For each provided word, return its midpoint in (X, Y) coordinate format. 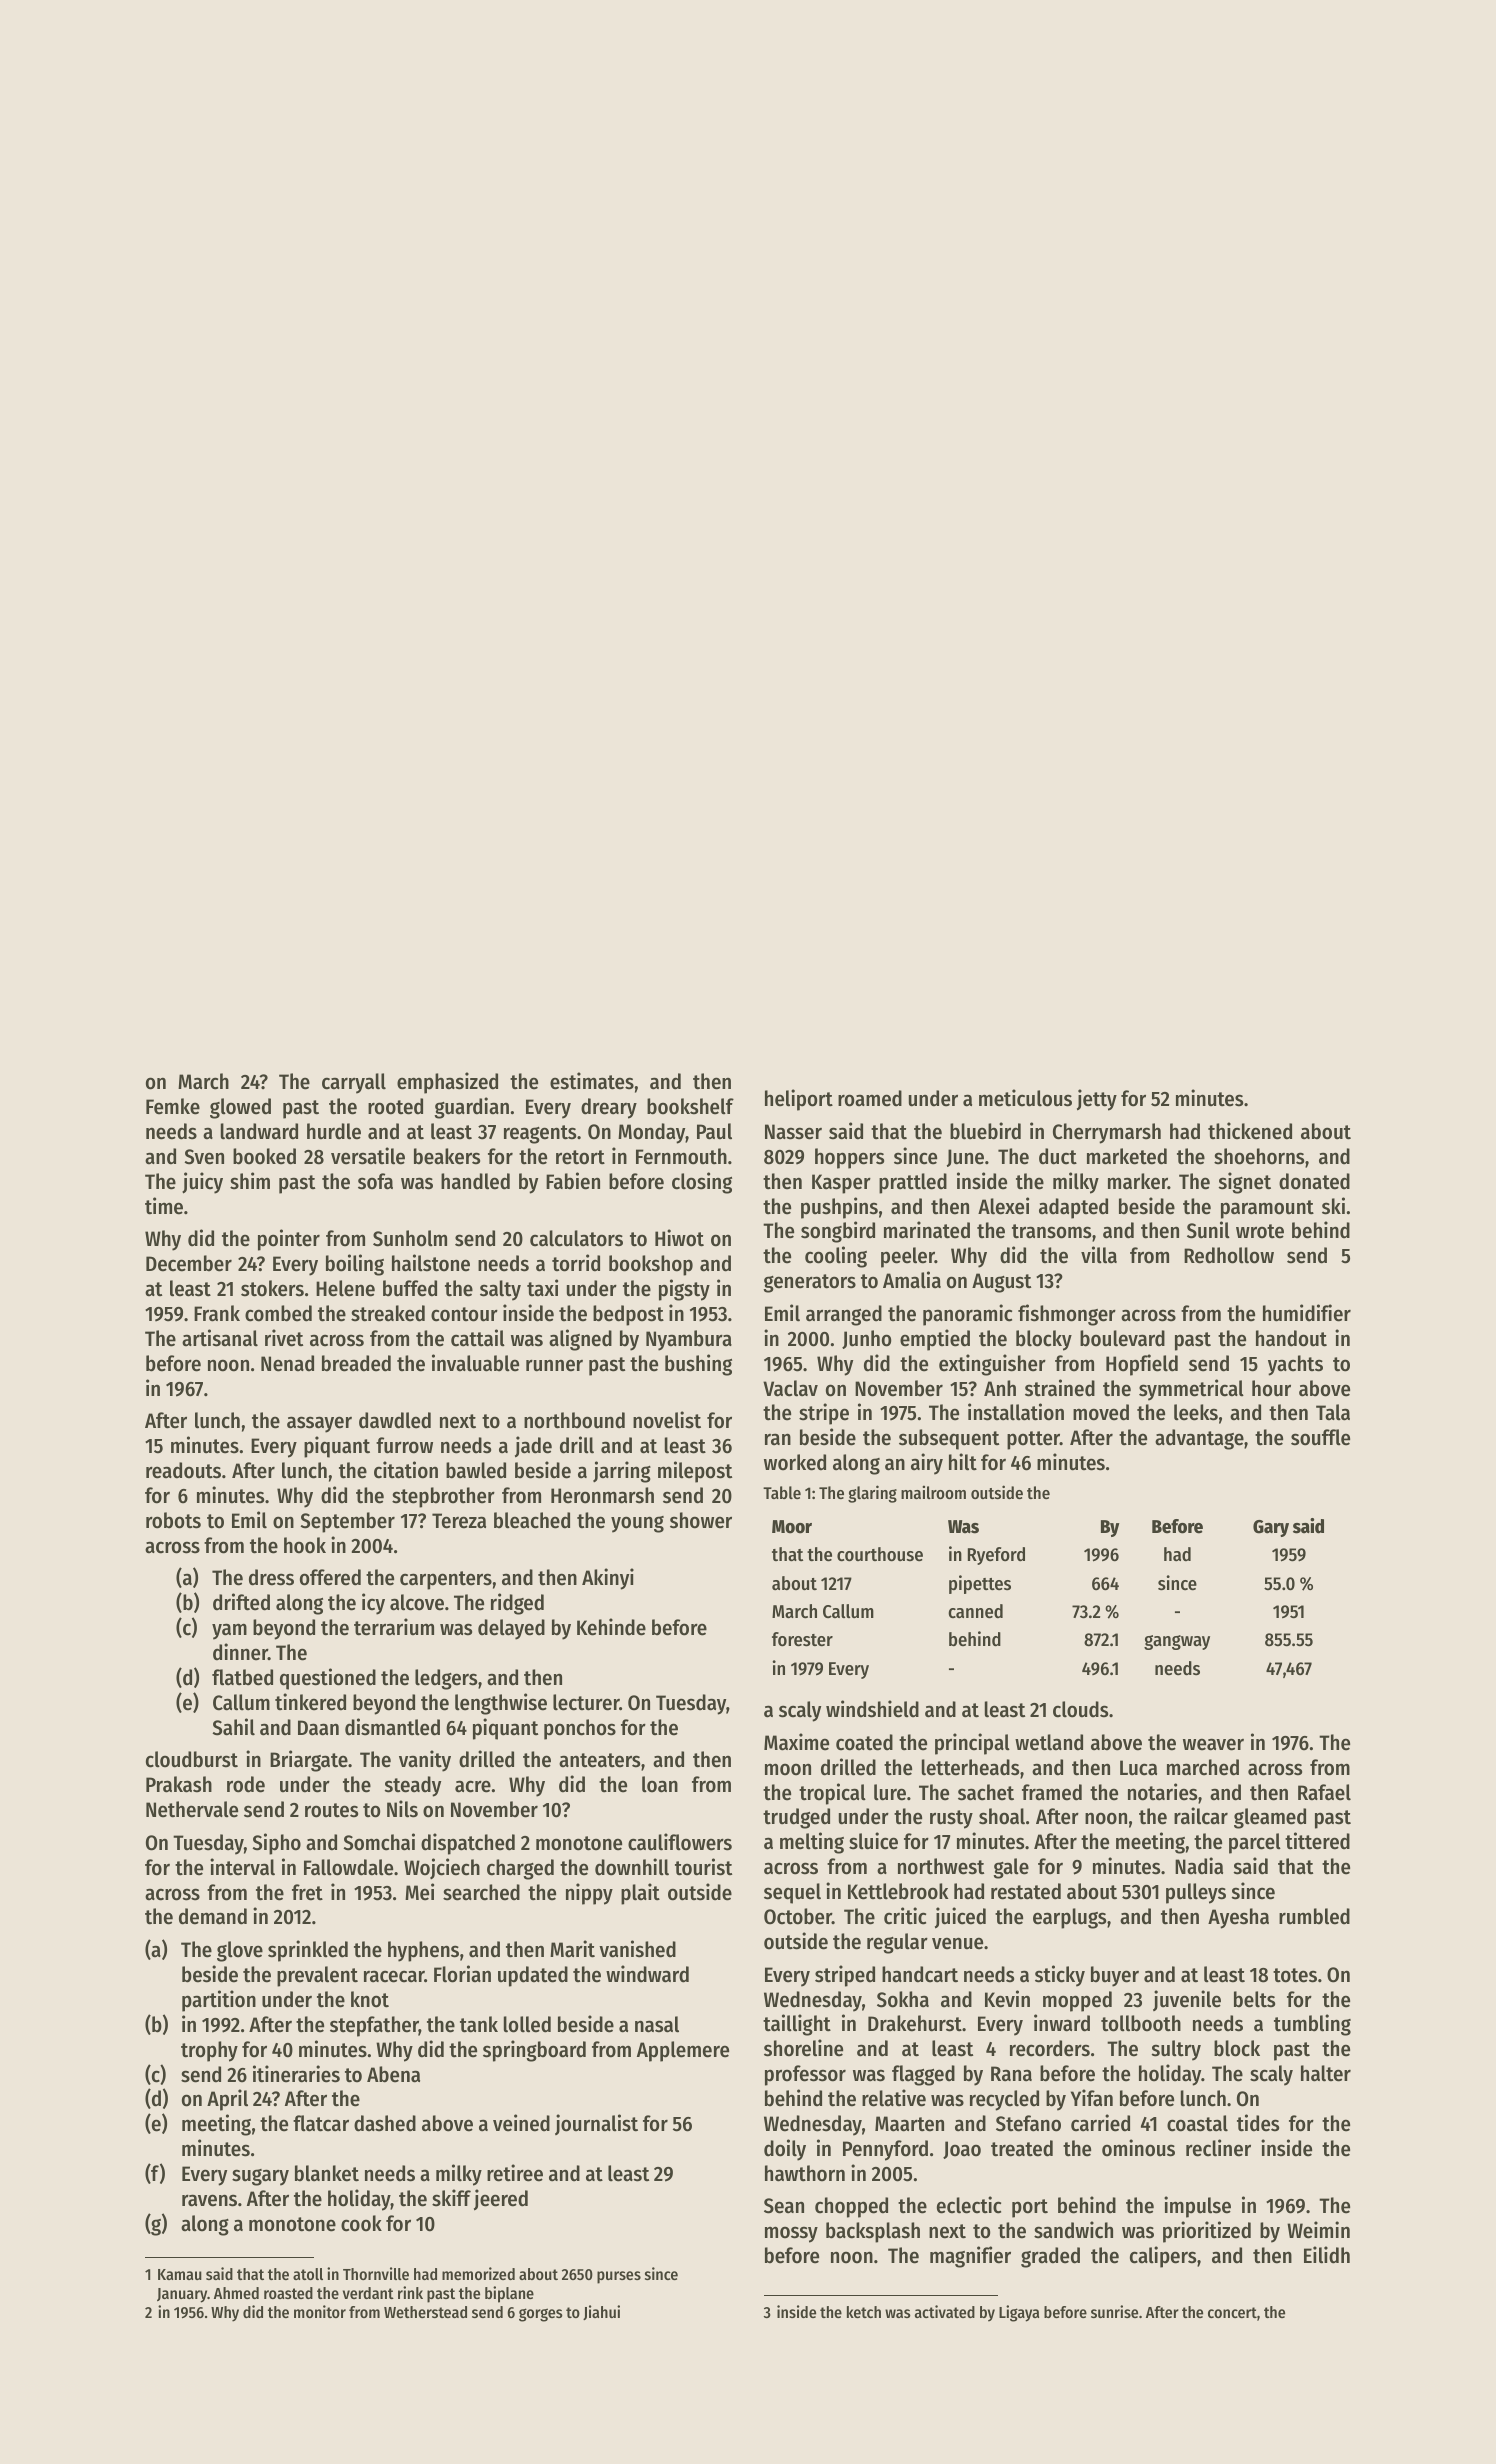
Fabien (573, 1181)
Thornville (376, 2273)
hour (1271, 1388)
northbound (574, 1420)
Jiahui (601, 2312)
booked (264, 1156)
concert (1232, 2312)
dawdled (395, 1420)
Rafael (1324, 1792)
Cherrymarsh (1107, 1133)
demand (213, 1916)
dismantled (392, 1727)
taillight (797, 2025)
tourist (703, 1867)
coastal (1197, 2123)
